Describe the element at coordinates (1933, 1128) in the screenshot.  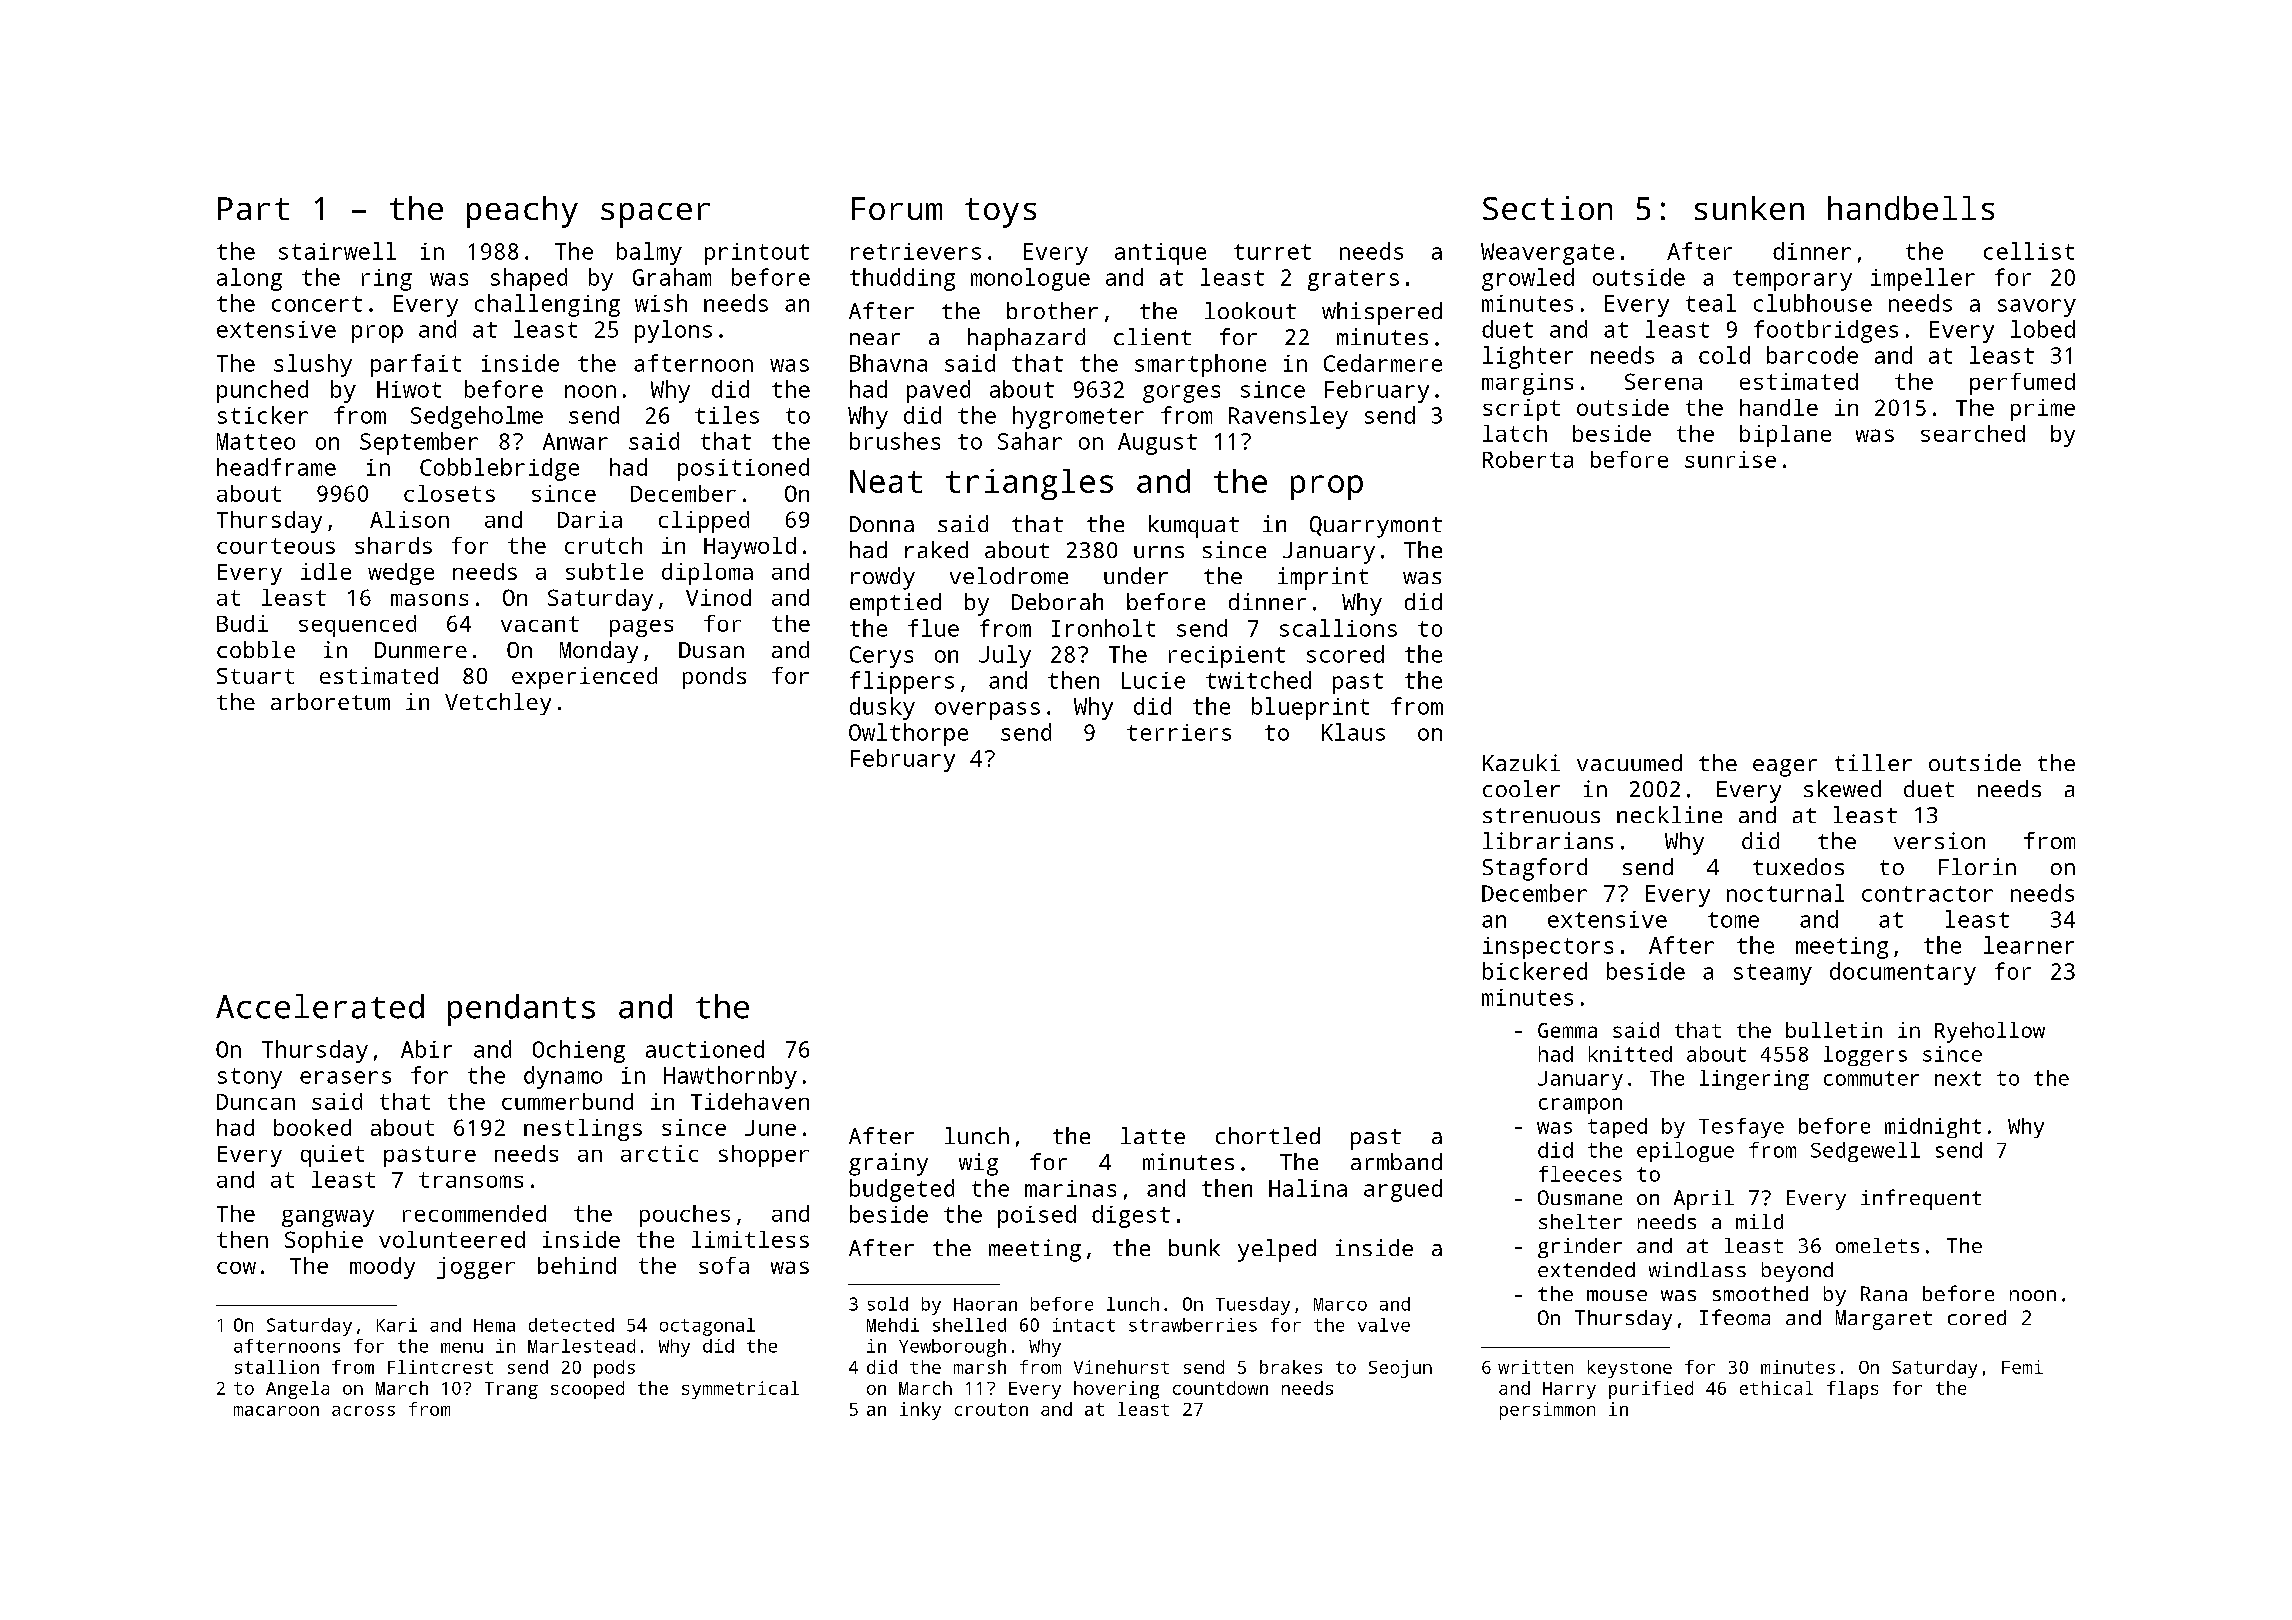
I see `midnight` at that location.
